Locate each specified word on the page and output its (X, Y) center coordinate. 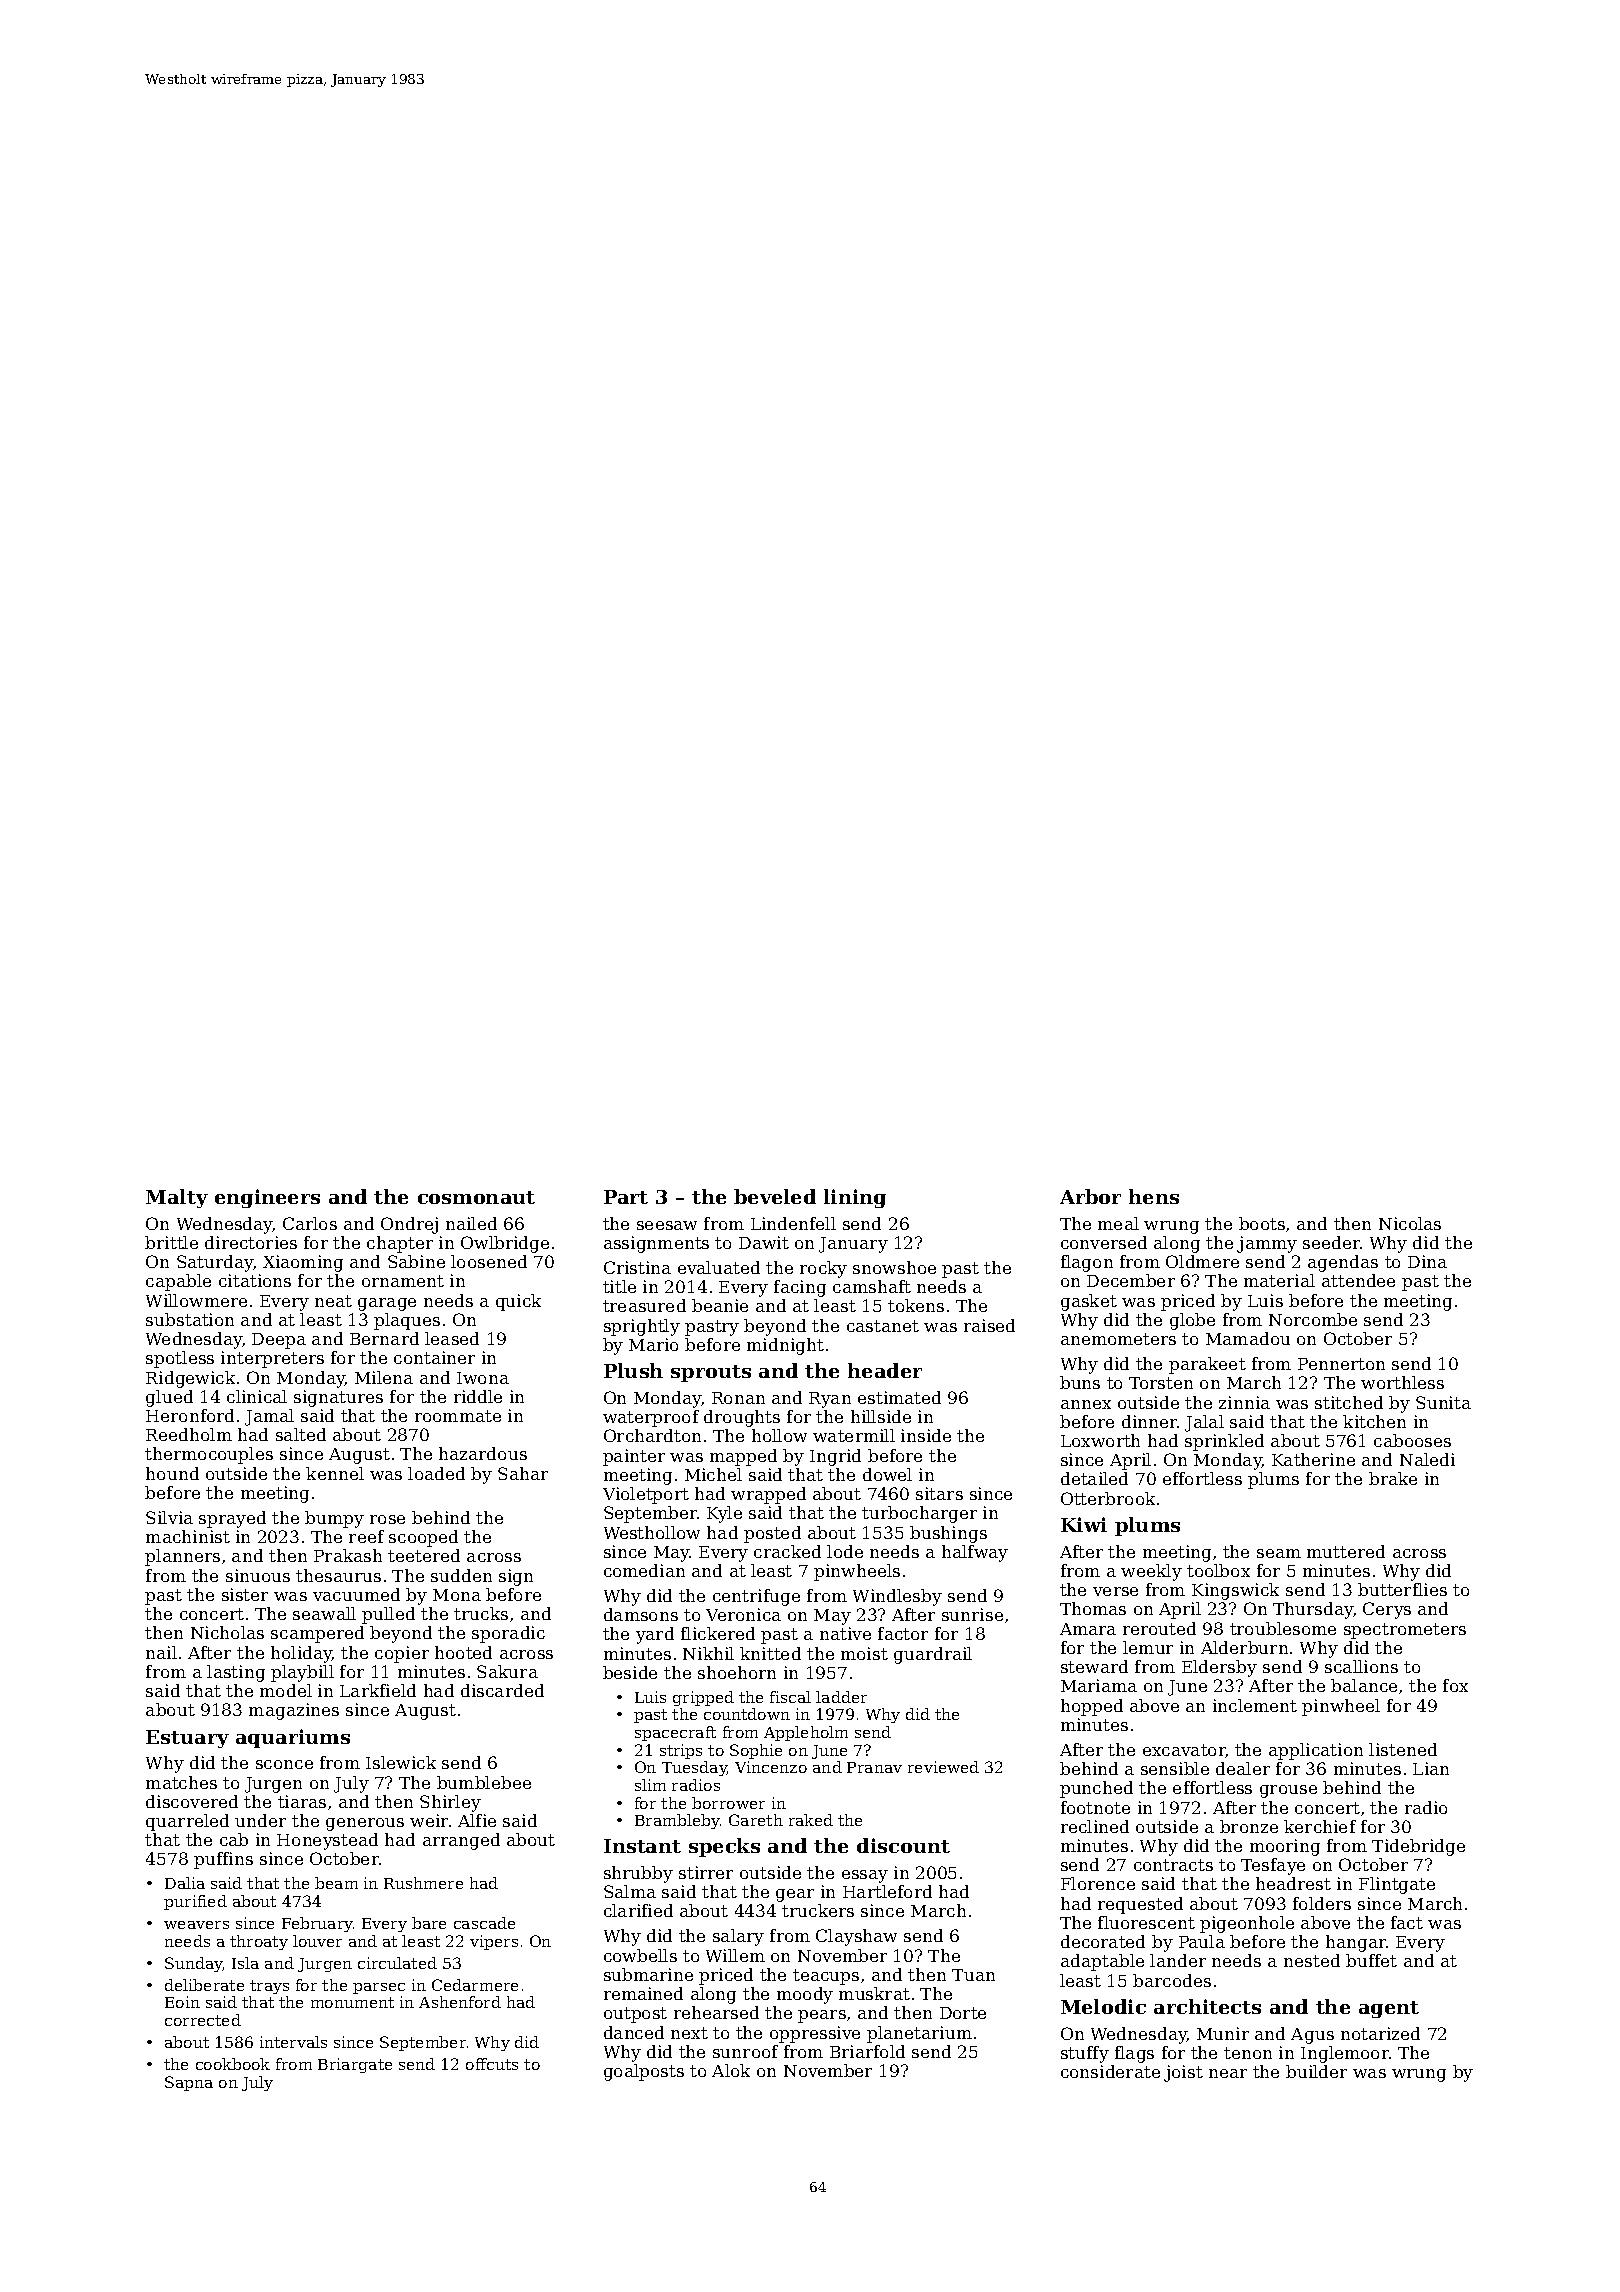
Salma (630, 1891)
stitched (1349, 1402)
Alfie (477, 1820)
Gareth (756, 1820)
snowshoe (894, 1267)
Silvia (169, 1517)
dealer (1243, 1768)
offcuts (492, 2064)
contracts (1173, 1865)
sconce (284, 1764)
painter (634, 1457)
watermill (854, 1435)
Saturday (215, 1263)
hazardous (483, 1453)
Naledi (1427, 1459)
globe (1192, 1321)
